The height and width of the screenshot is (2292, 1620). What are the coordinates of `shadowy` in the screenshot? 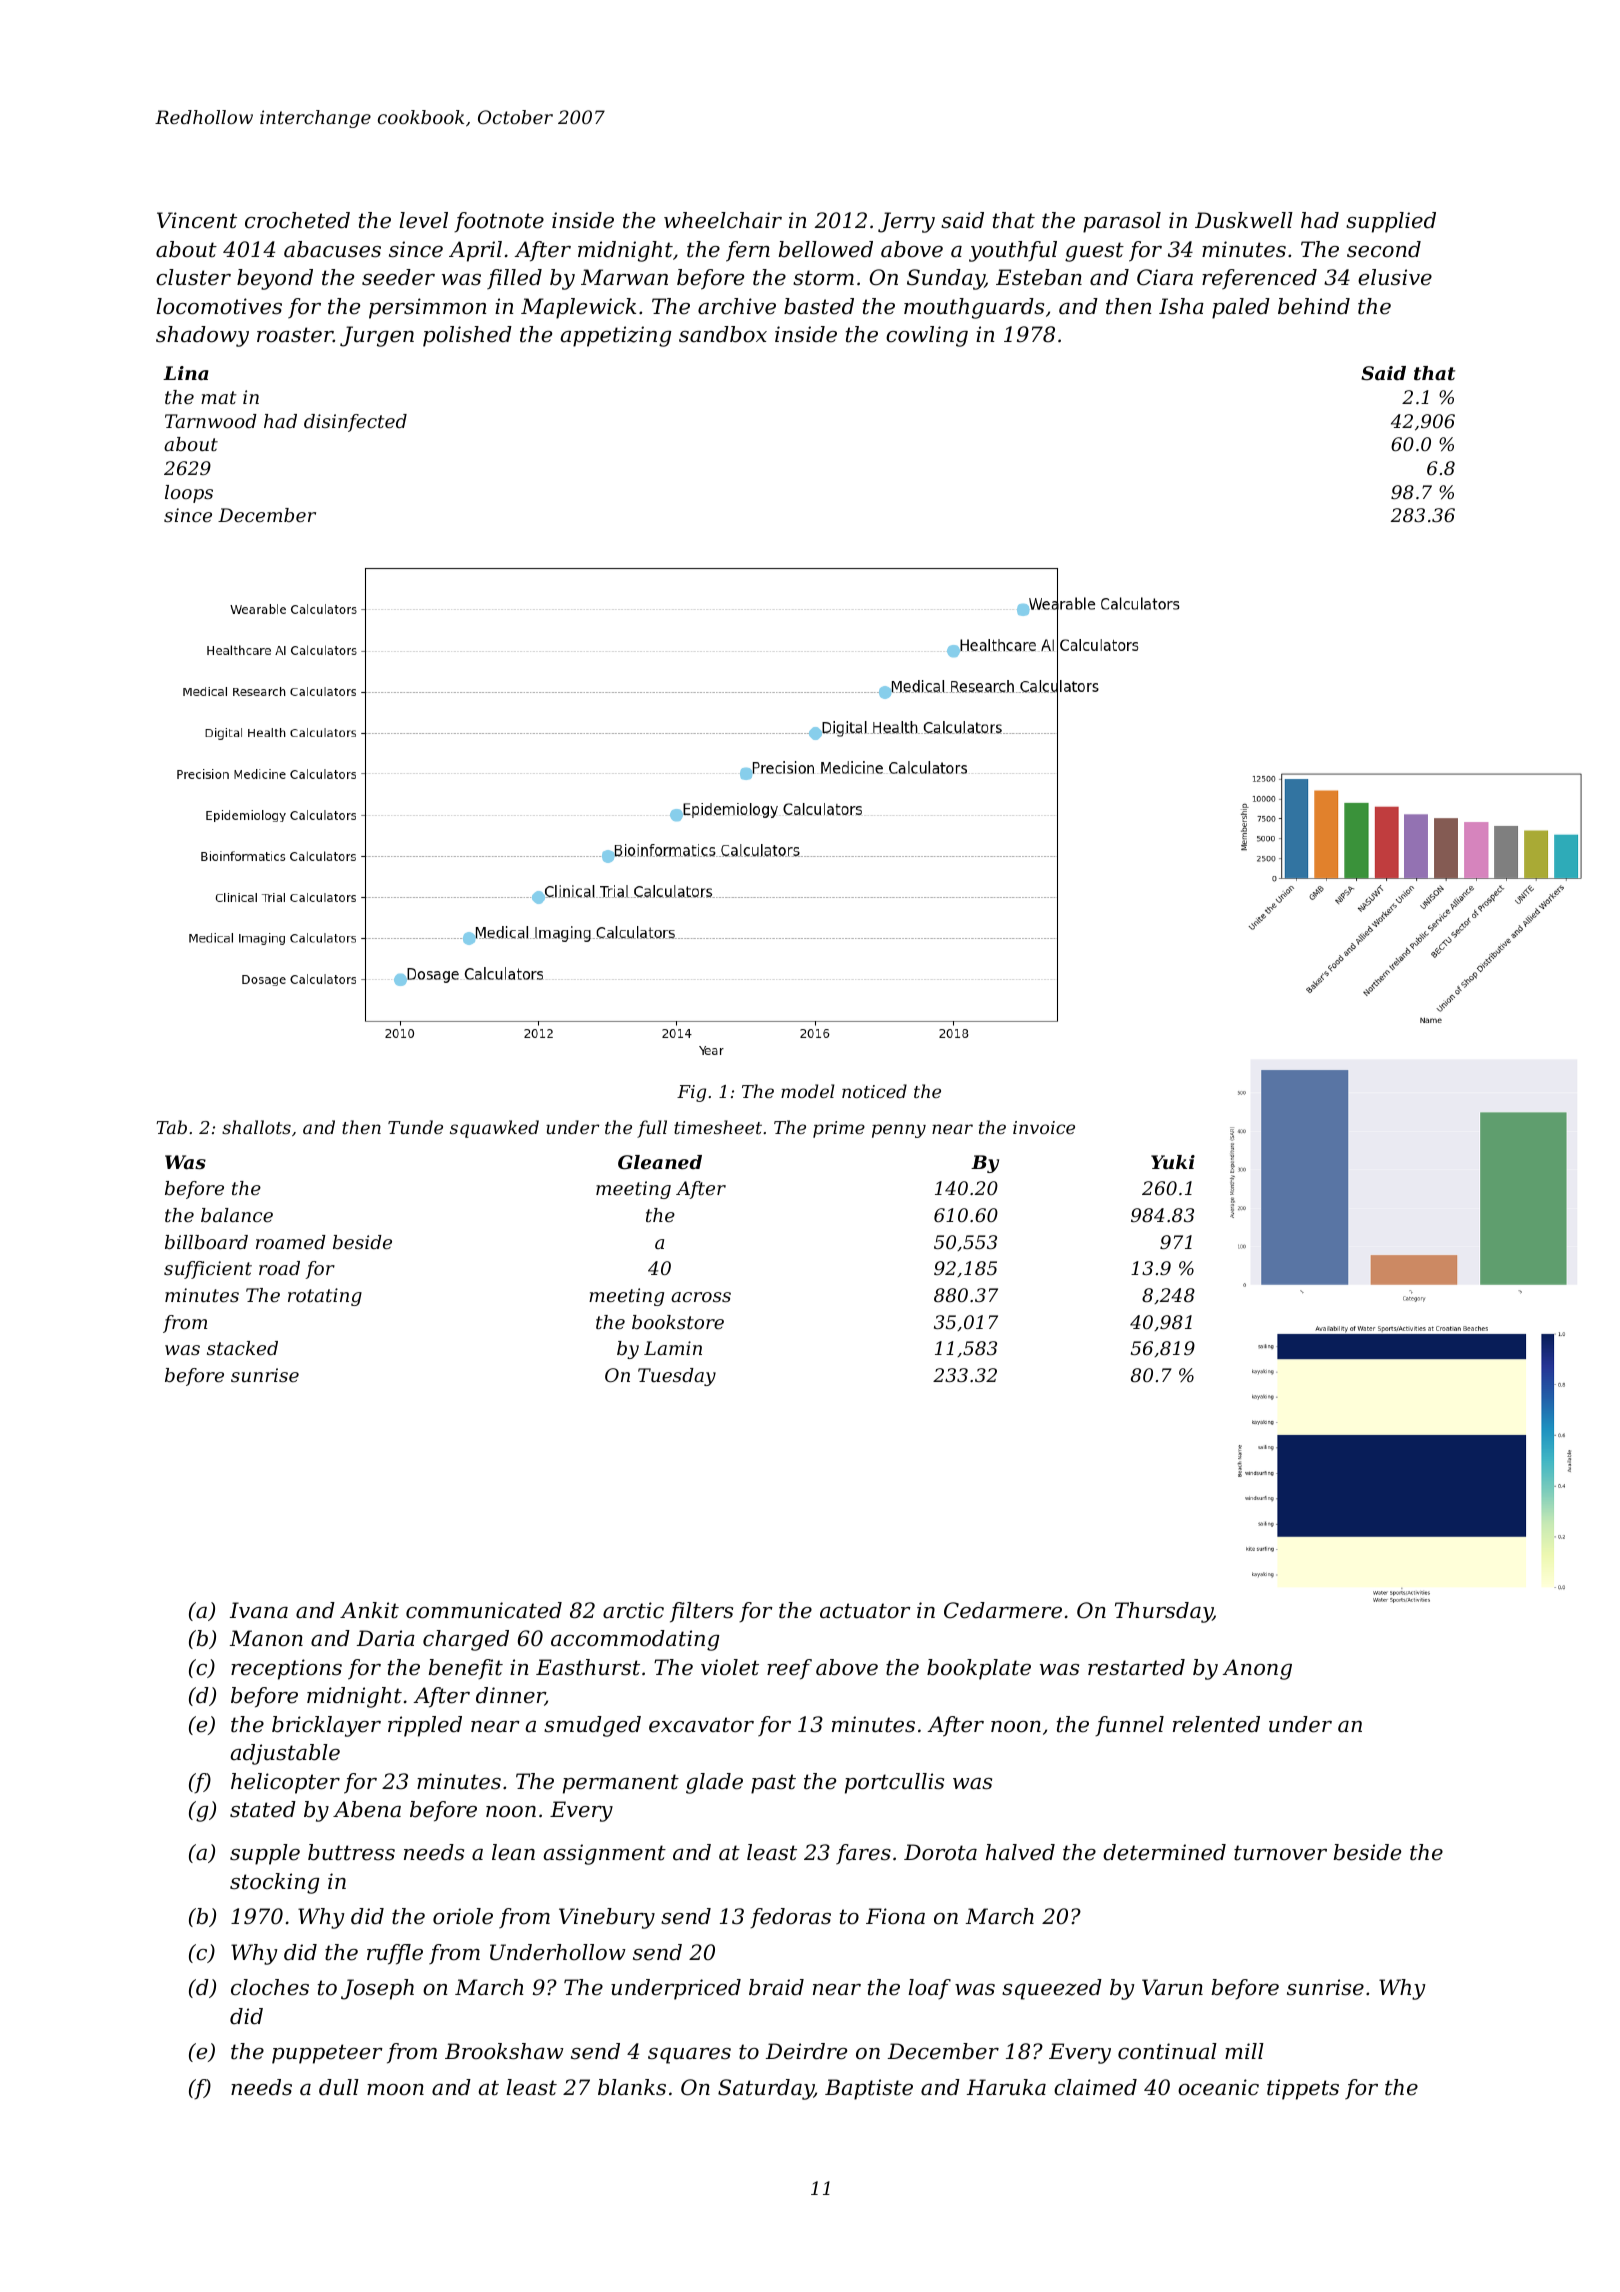 It's located at (202, 336).
